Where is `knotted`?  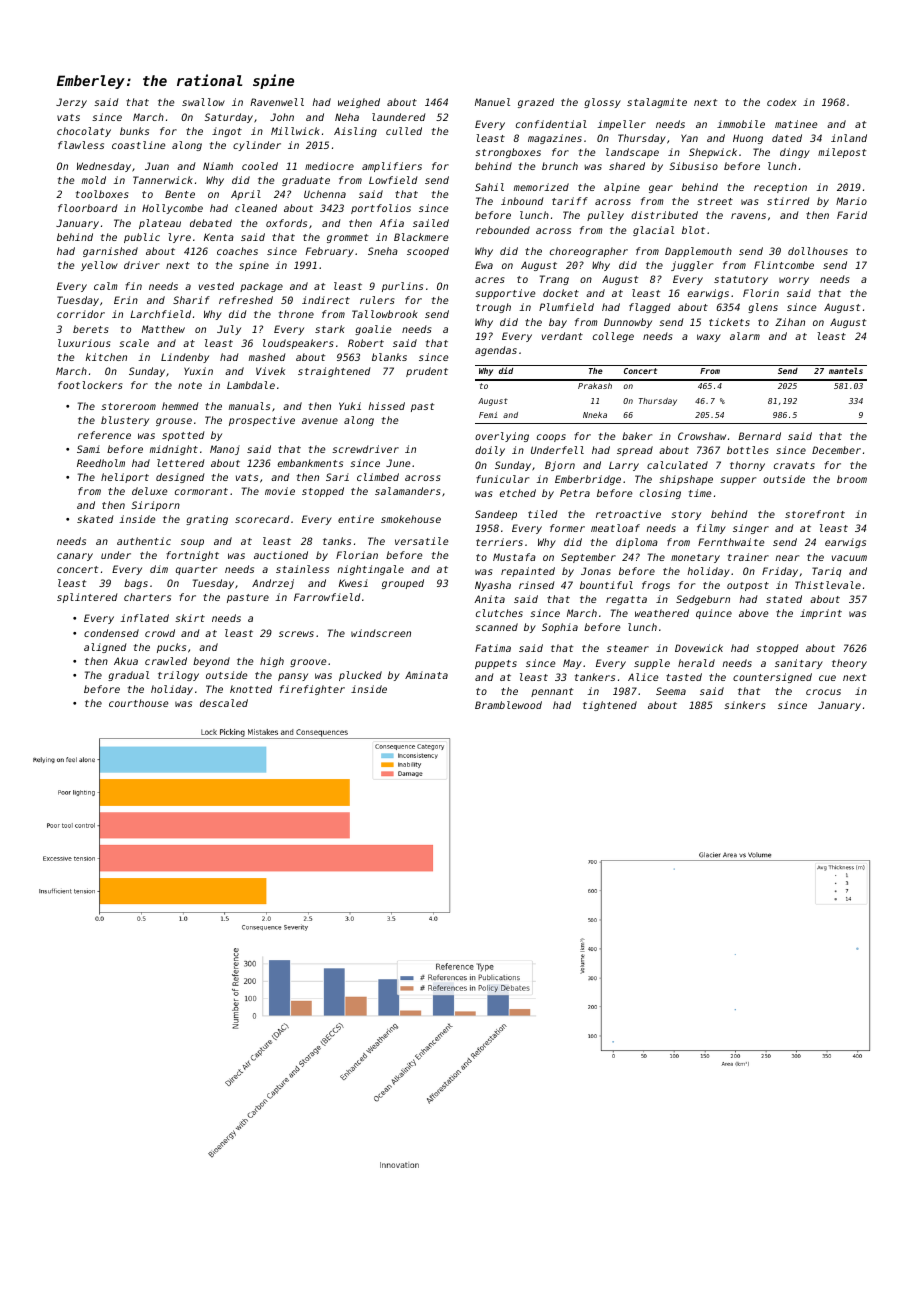
knotted is located at coordinates (251, 689).
